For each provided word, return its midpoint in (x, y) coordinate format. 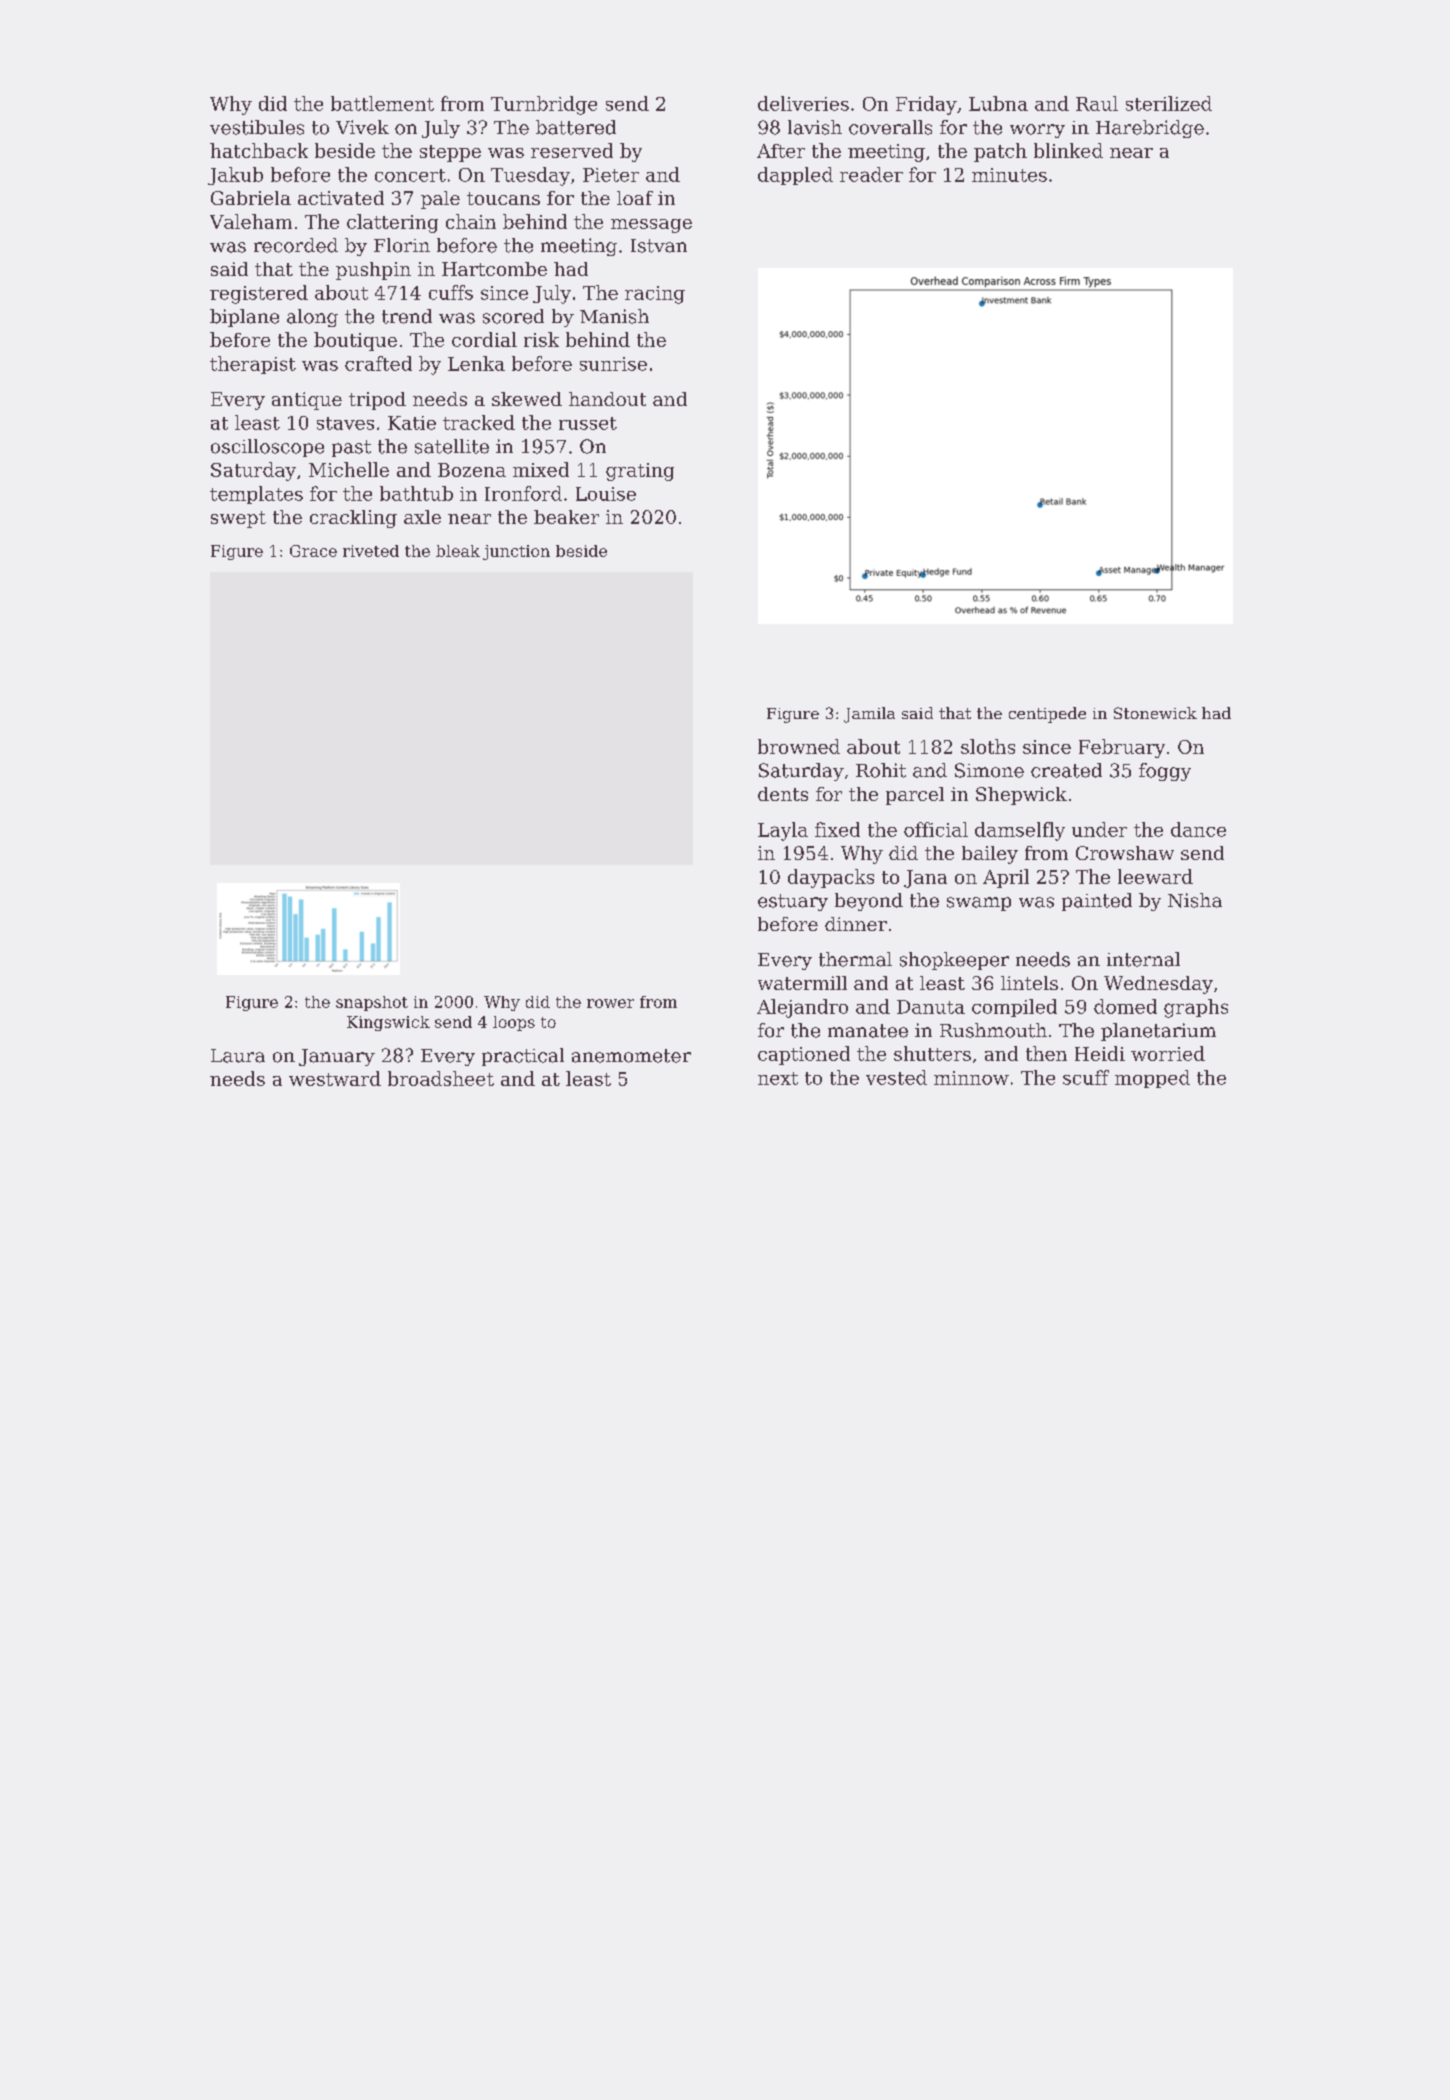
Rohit (881, 770)
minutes (1009, 175)
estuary (793, 902)
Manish (614, 316)
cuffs (451, 292)
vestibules (257, 127)
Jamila (869, 715)
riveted (371, 551)
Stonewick (1155, 713)
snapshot (372, 1003)
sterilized (1169, 103)
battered (576, 127)
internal (1143, 959)
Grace (313, 551)
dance (1198, 829)
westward (335, 1078)
